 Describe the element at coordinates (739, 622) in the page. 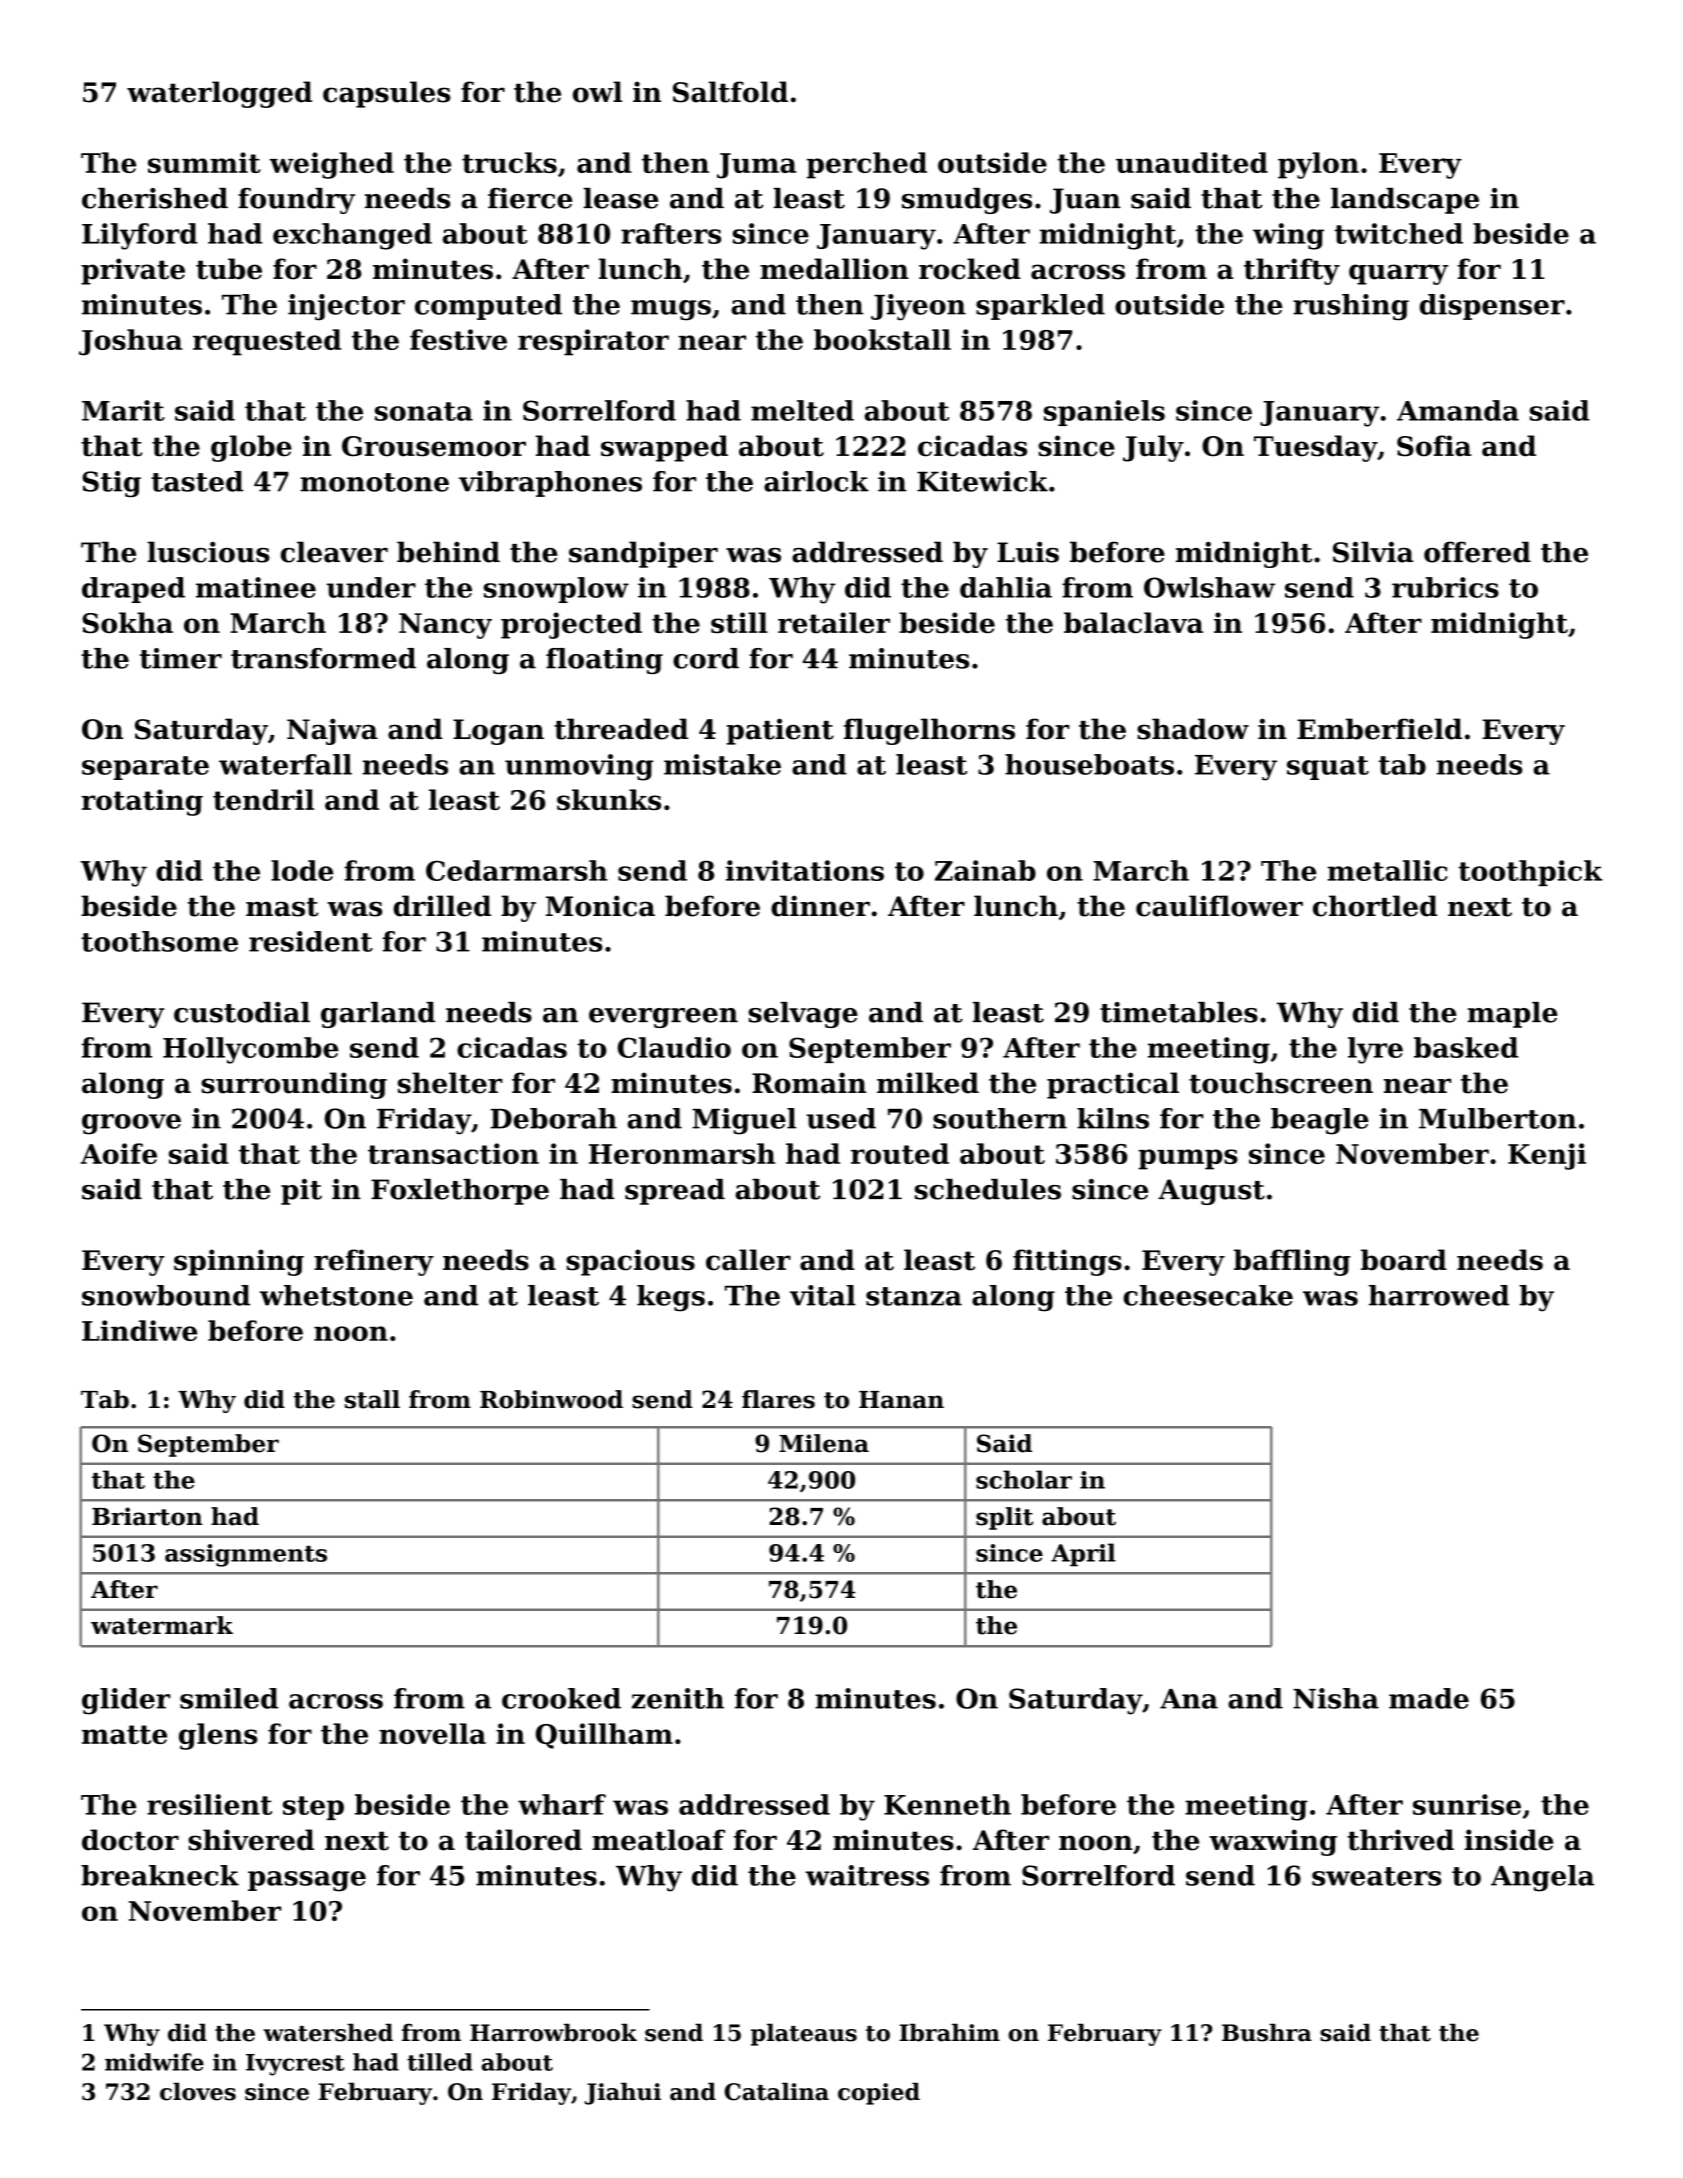

I see `still` at that location.
